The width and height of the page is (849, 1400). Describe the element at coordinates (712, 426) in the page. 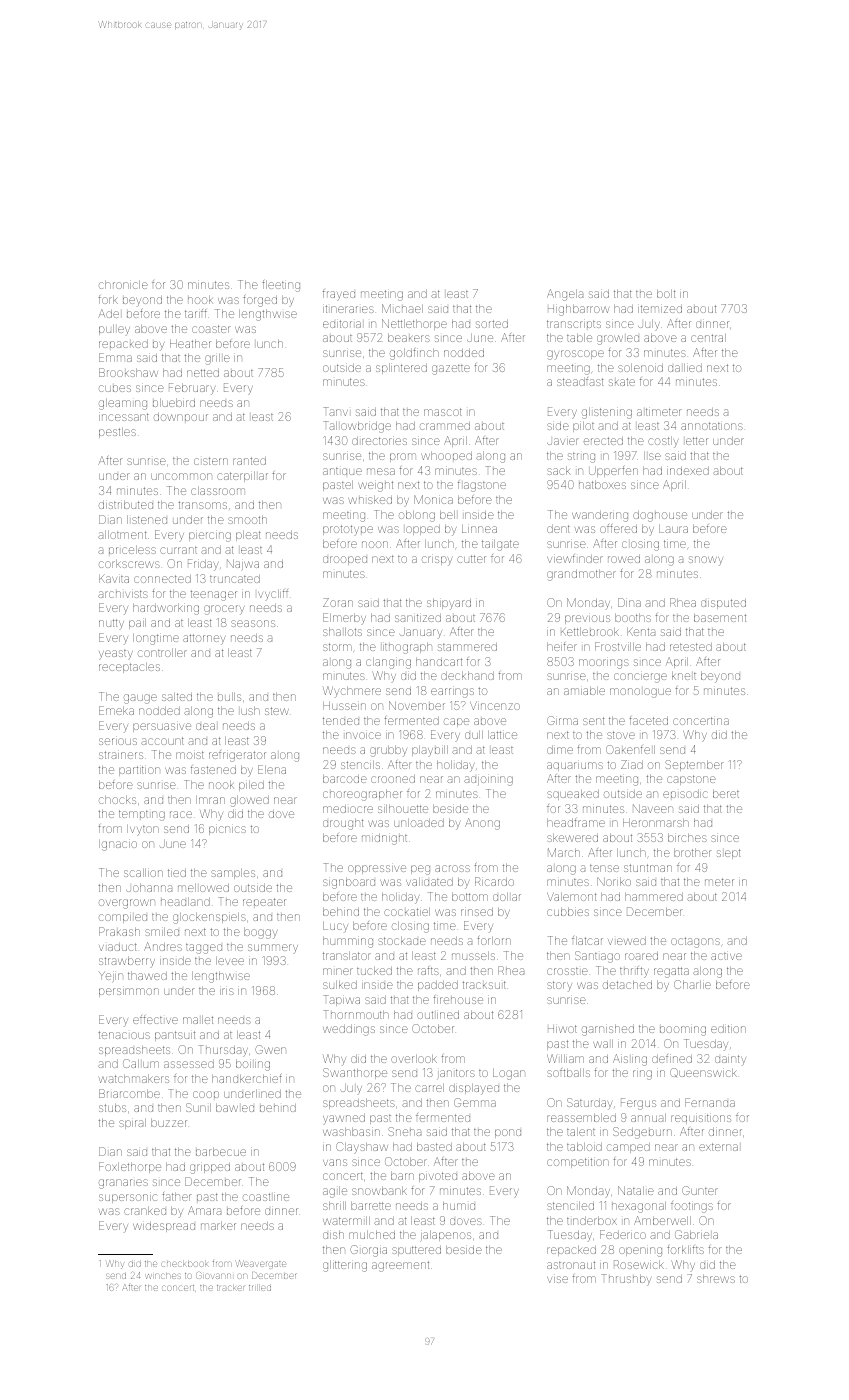

I see `annotations` at that location.
